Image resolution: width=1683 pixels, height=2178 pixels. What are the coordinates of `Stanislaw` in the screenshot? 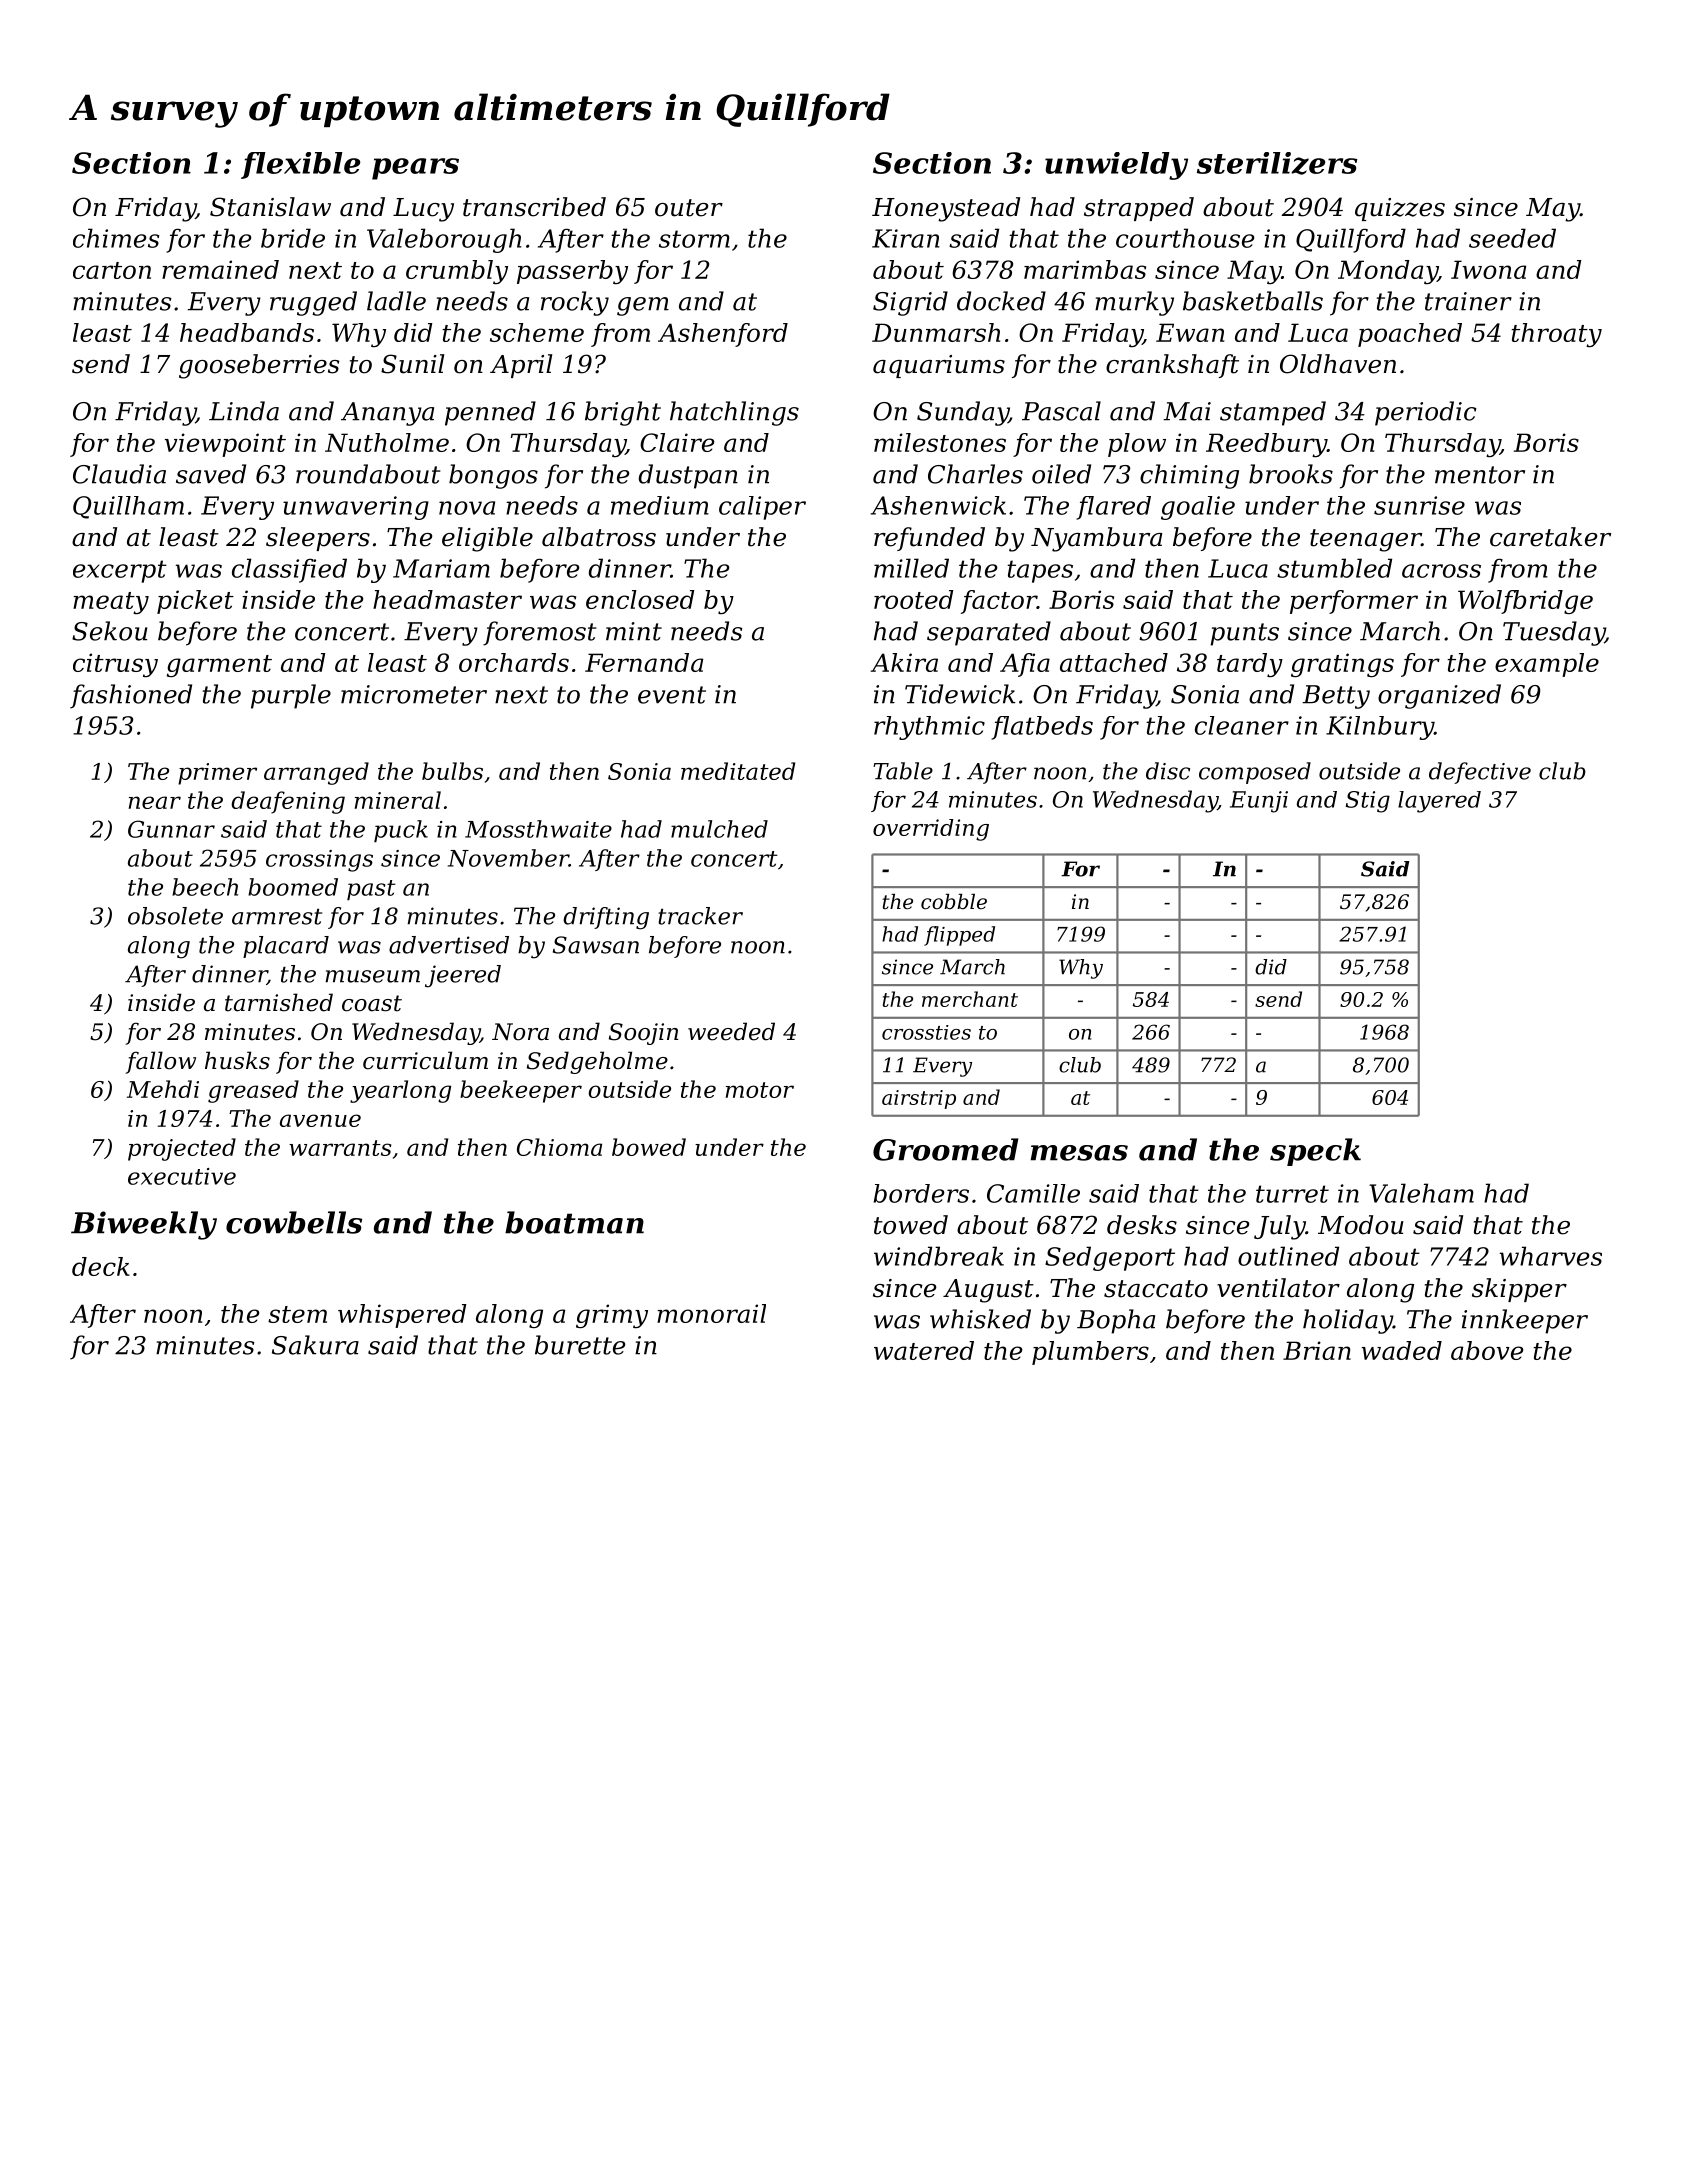 It's located at (270, 207).
